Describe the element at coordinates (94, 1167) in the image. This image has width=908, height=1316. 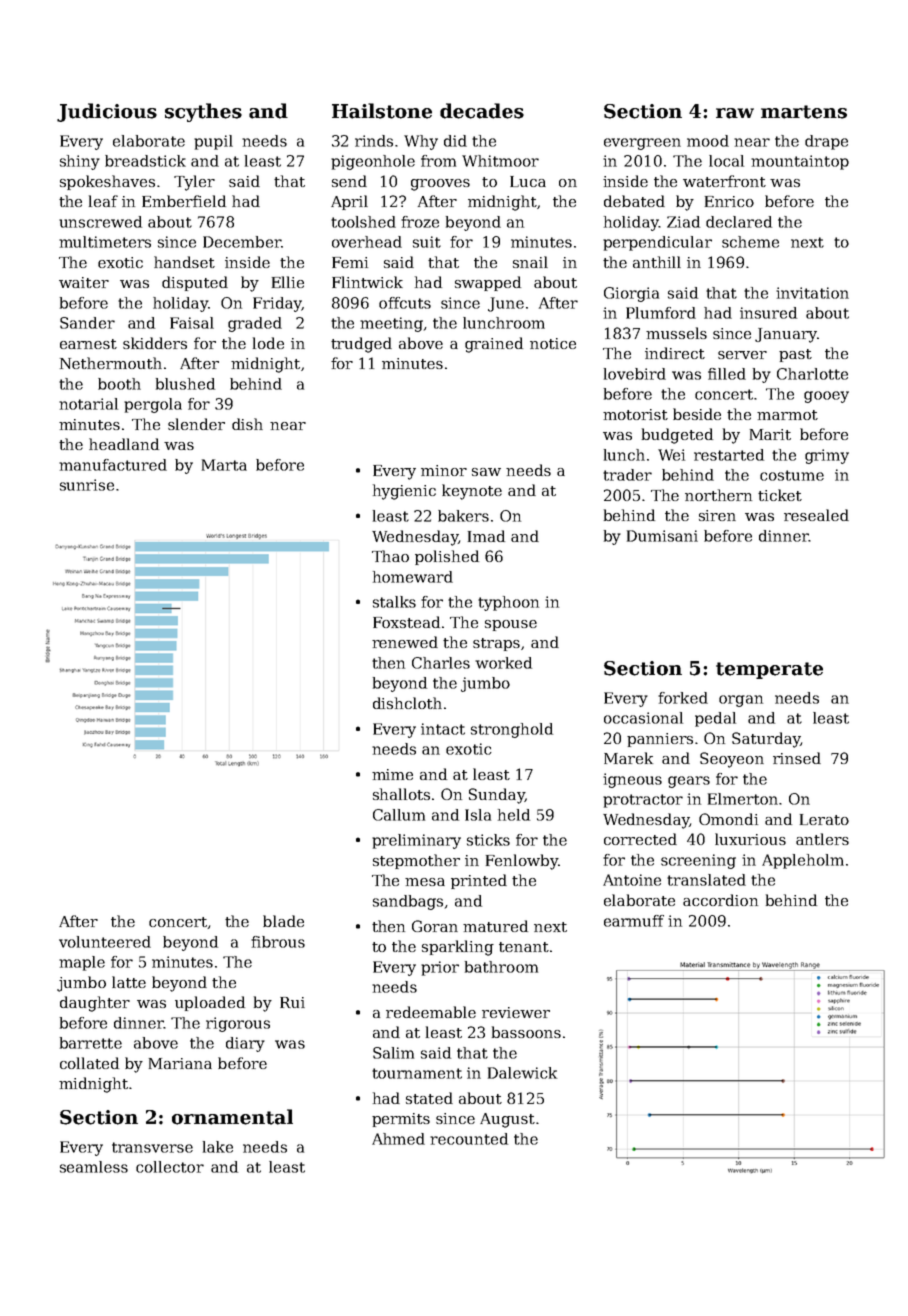
I see `seamless` at that location.
